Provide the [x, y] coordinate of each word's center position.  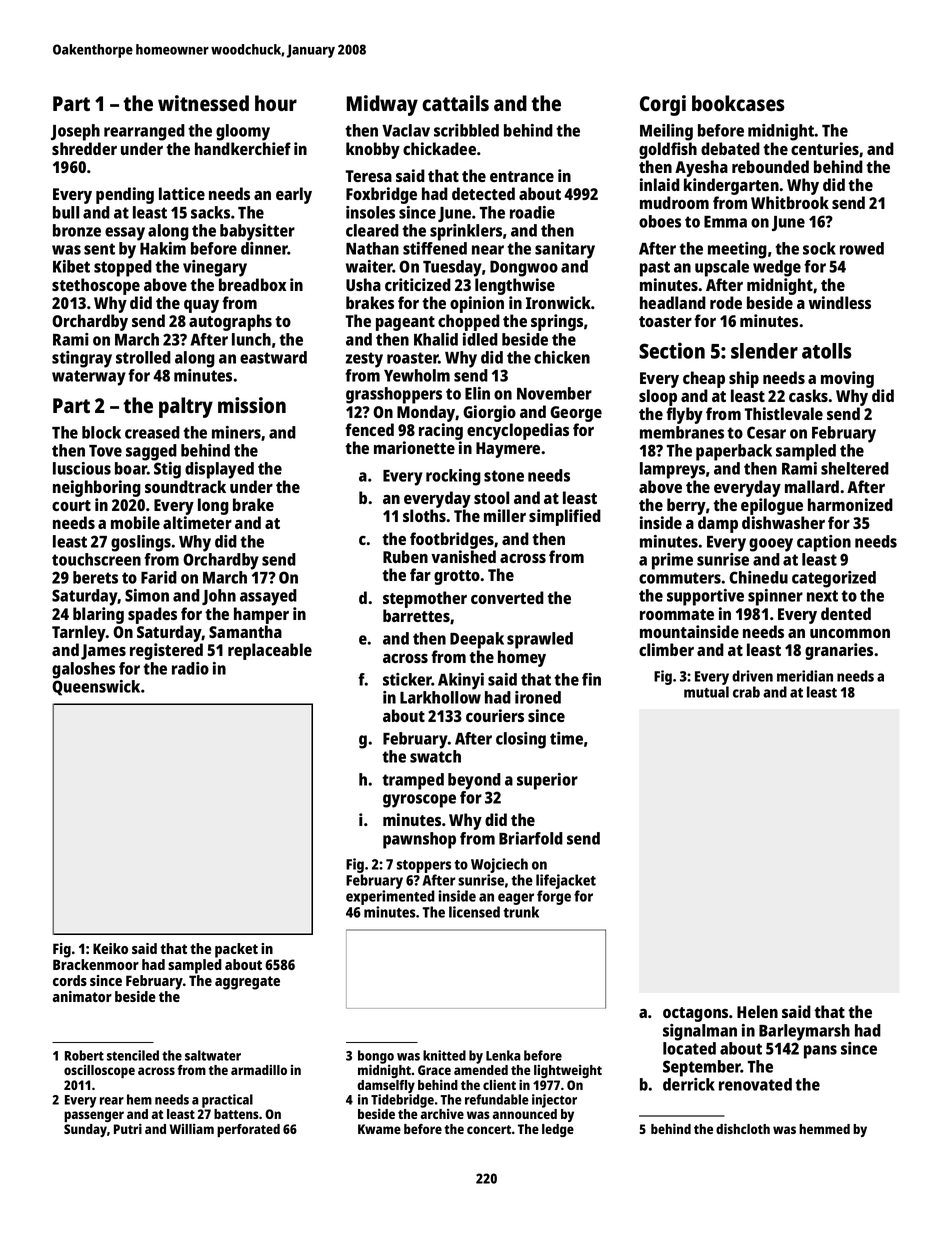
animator [82, 996]
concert [489, 1129]
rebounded [770, 166]
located [689, 1048]
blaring [98, 615]
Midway [382, 105]
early [294, 195]
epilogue [772, 506]
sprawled [540, 640]
